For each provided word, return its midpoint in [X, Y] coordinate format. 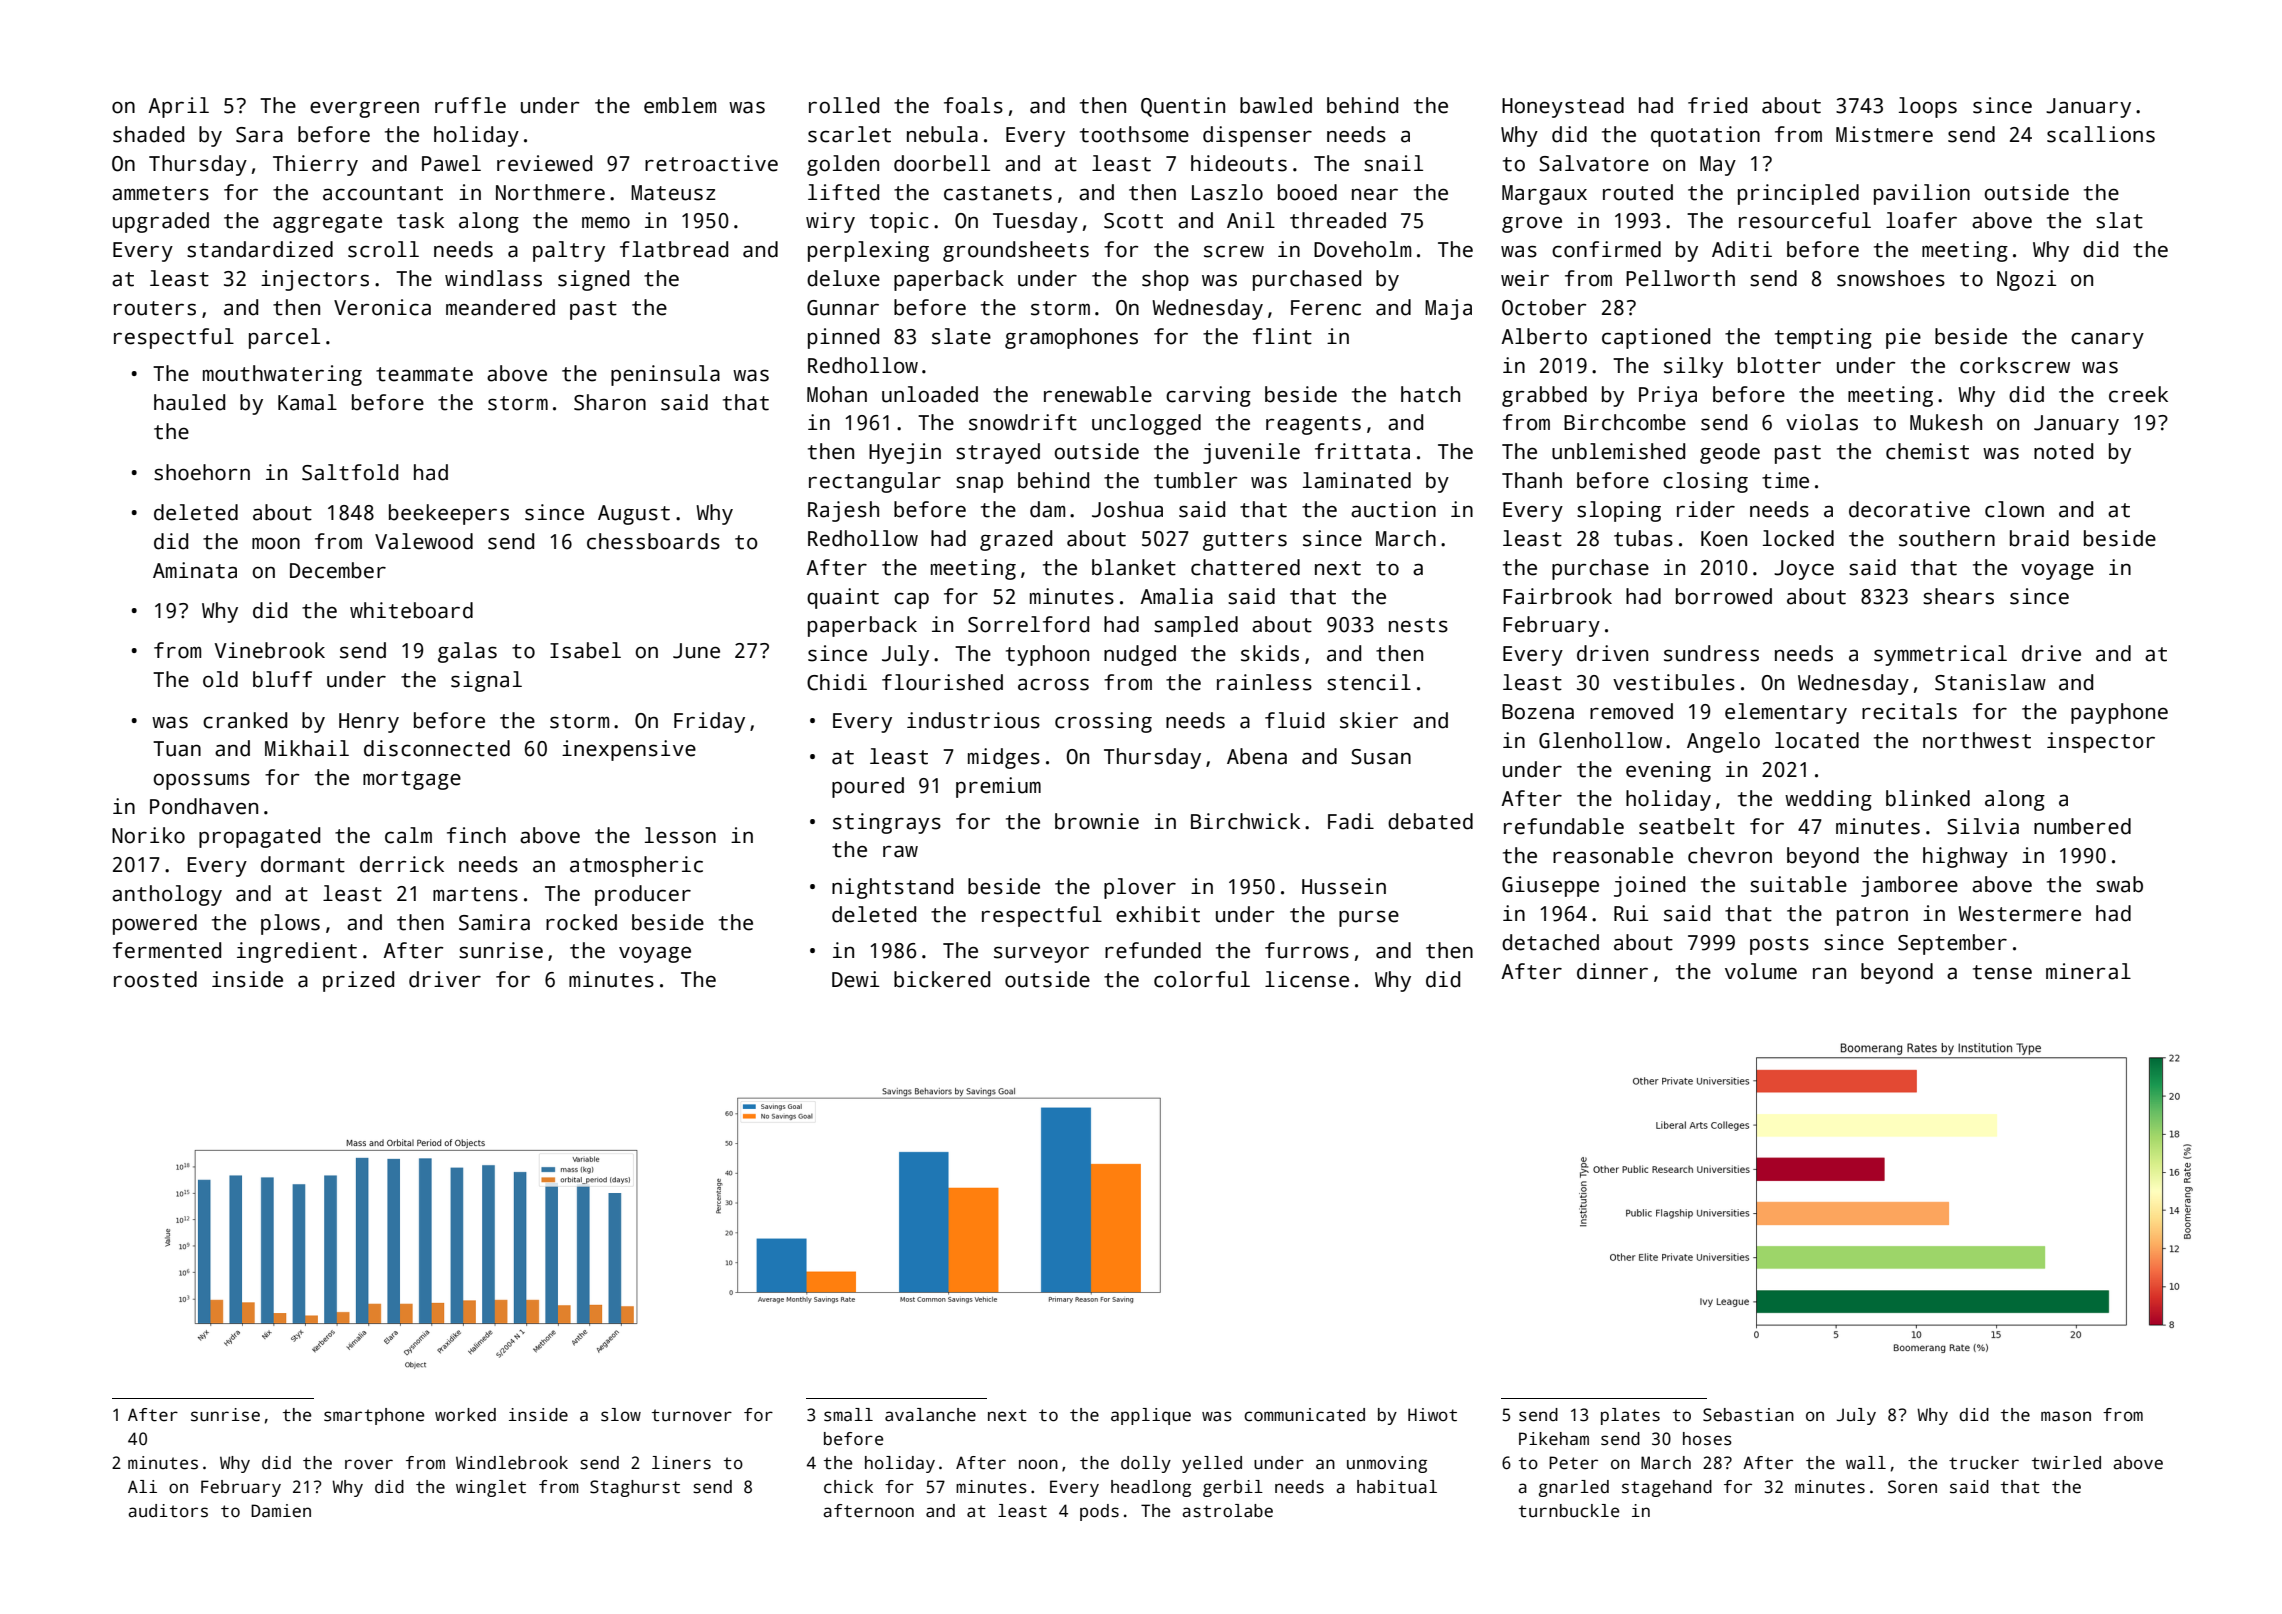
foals [973, 105]
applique [1151, 1416]
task [420, 220]
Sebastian [1748, 1415]
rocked [581, 922]
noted [2063, 451]
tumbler [1196, 480]
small [848, 1415]
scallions [2101, 134]
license [1307, 979]
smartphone [374, 1416]
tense [2002, 972]
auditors [168, 1511]
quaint [843, 598]
